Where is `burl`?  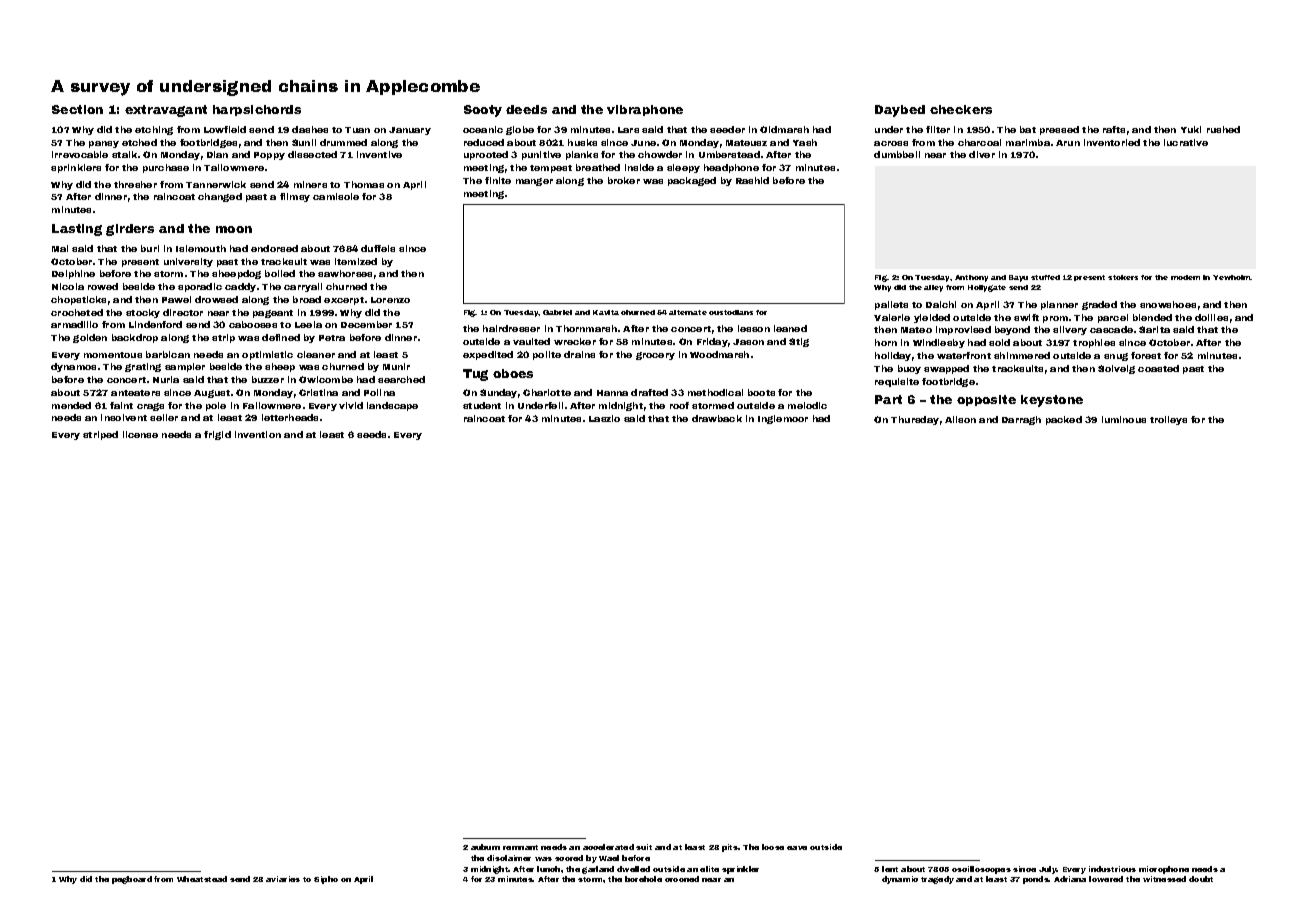 burl is located at coordinates (150, 248).
